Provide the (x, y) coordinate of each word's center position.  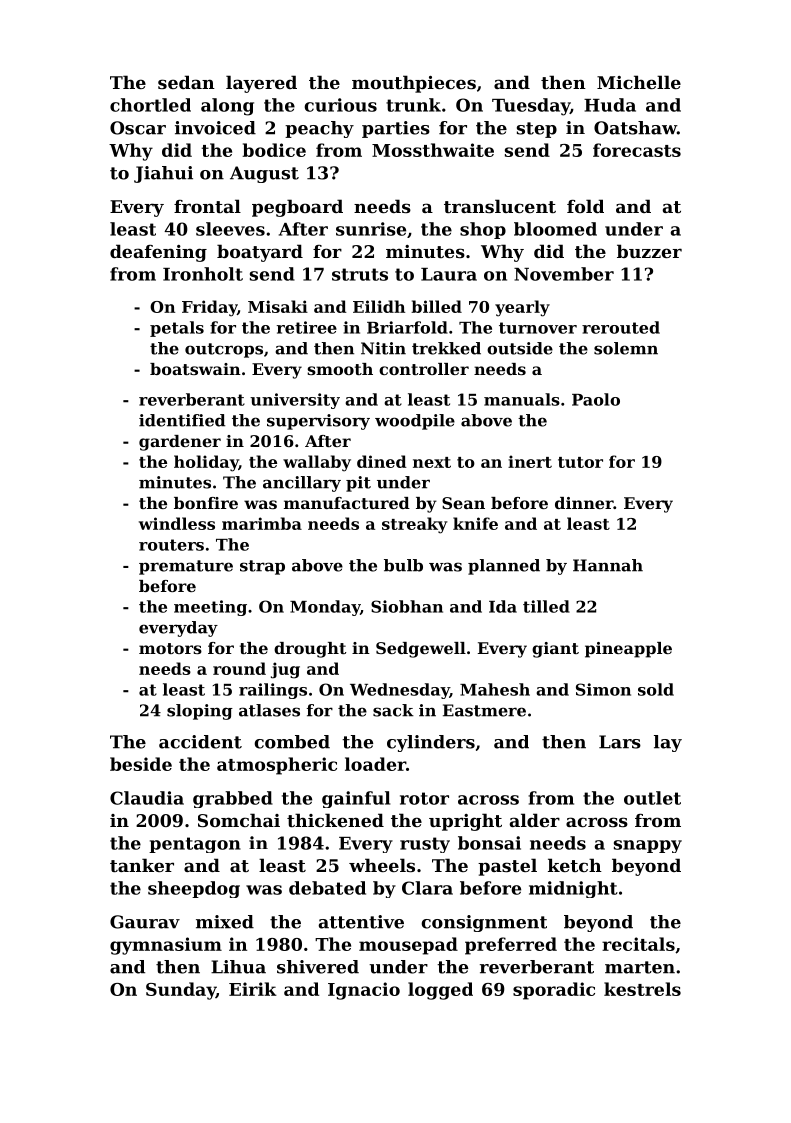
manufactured (347, 503)
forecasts (637, 150)
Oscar (138, 128)
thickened (335, 820)
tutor (580, 462)
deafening (158, 253)
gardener (180, 443)
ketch (575, 865)
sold (656, 689)
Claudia (147, 798)
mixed (225, 922)
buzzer (649, 251)
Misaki (278, 306)
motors (170, 648)
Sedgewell (421, 650)
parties (396, 129)
